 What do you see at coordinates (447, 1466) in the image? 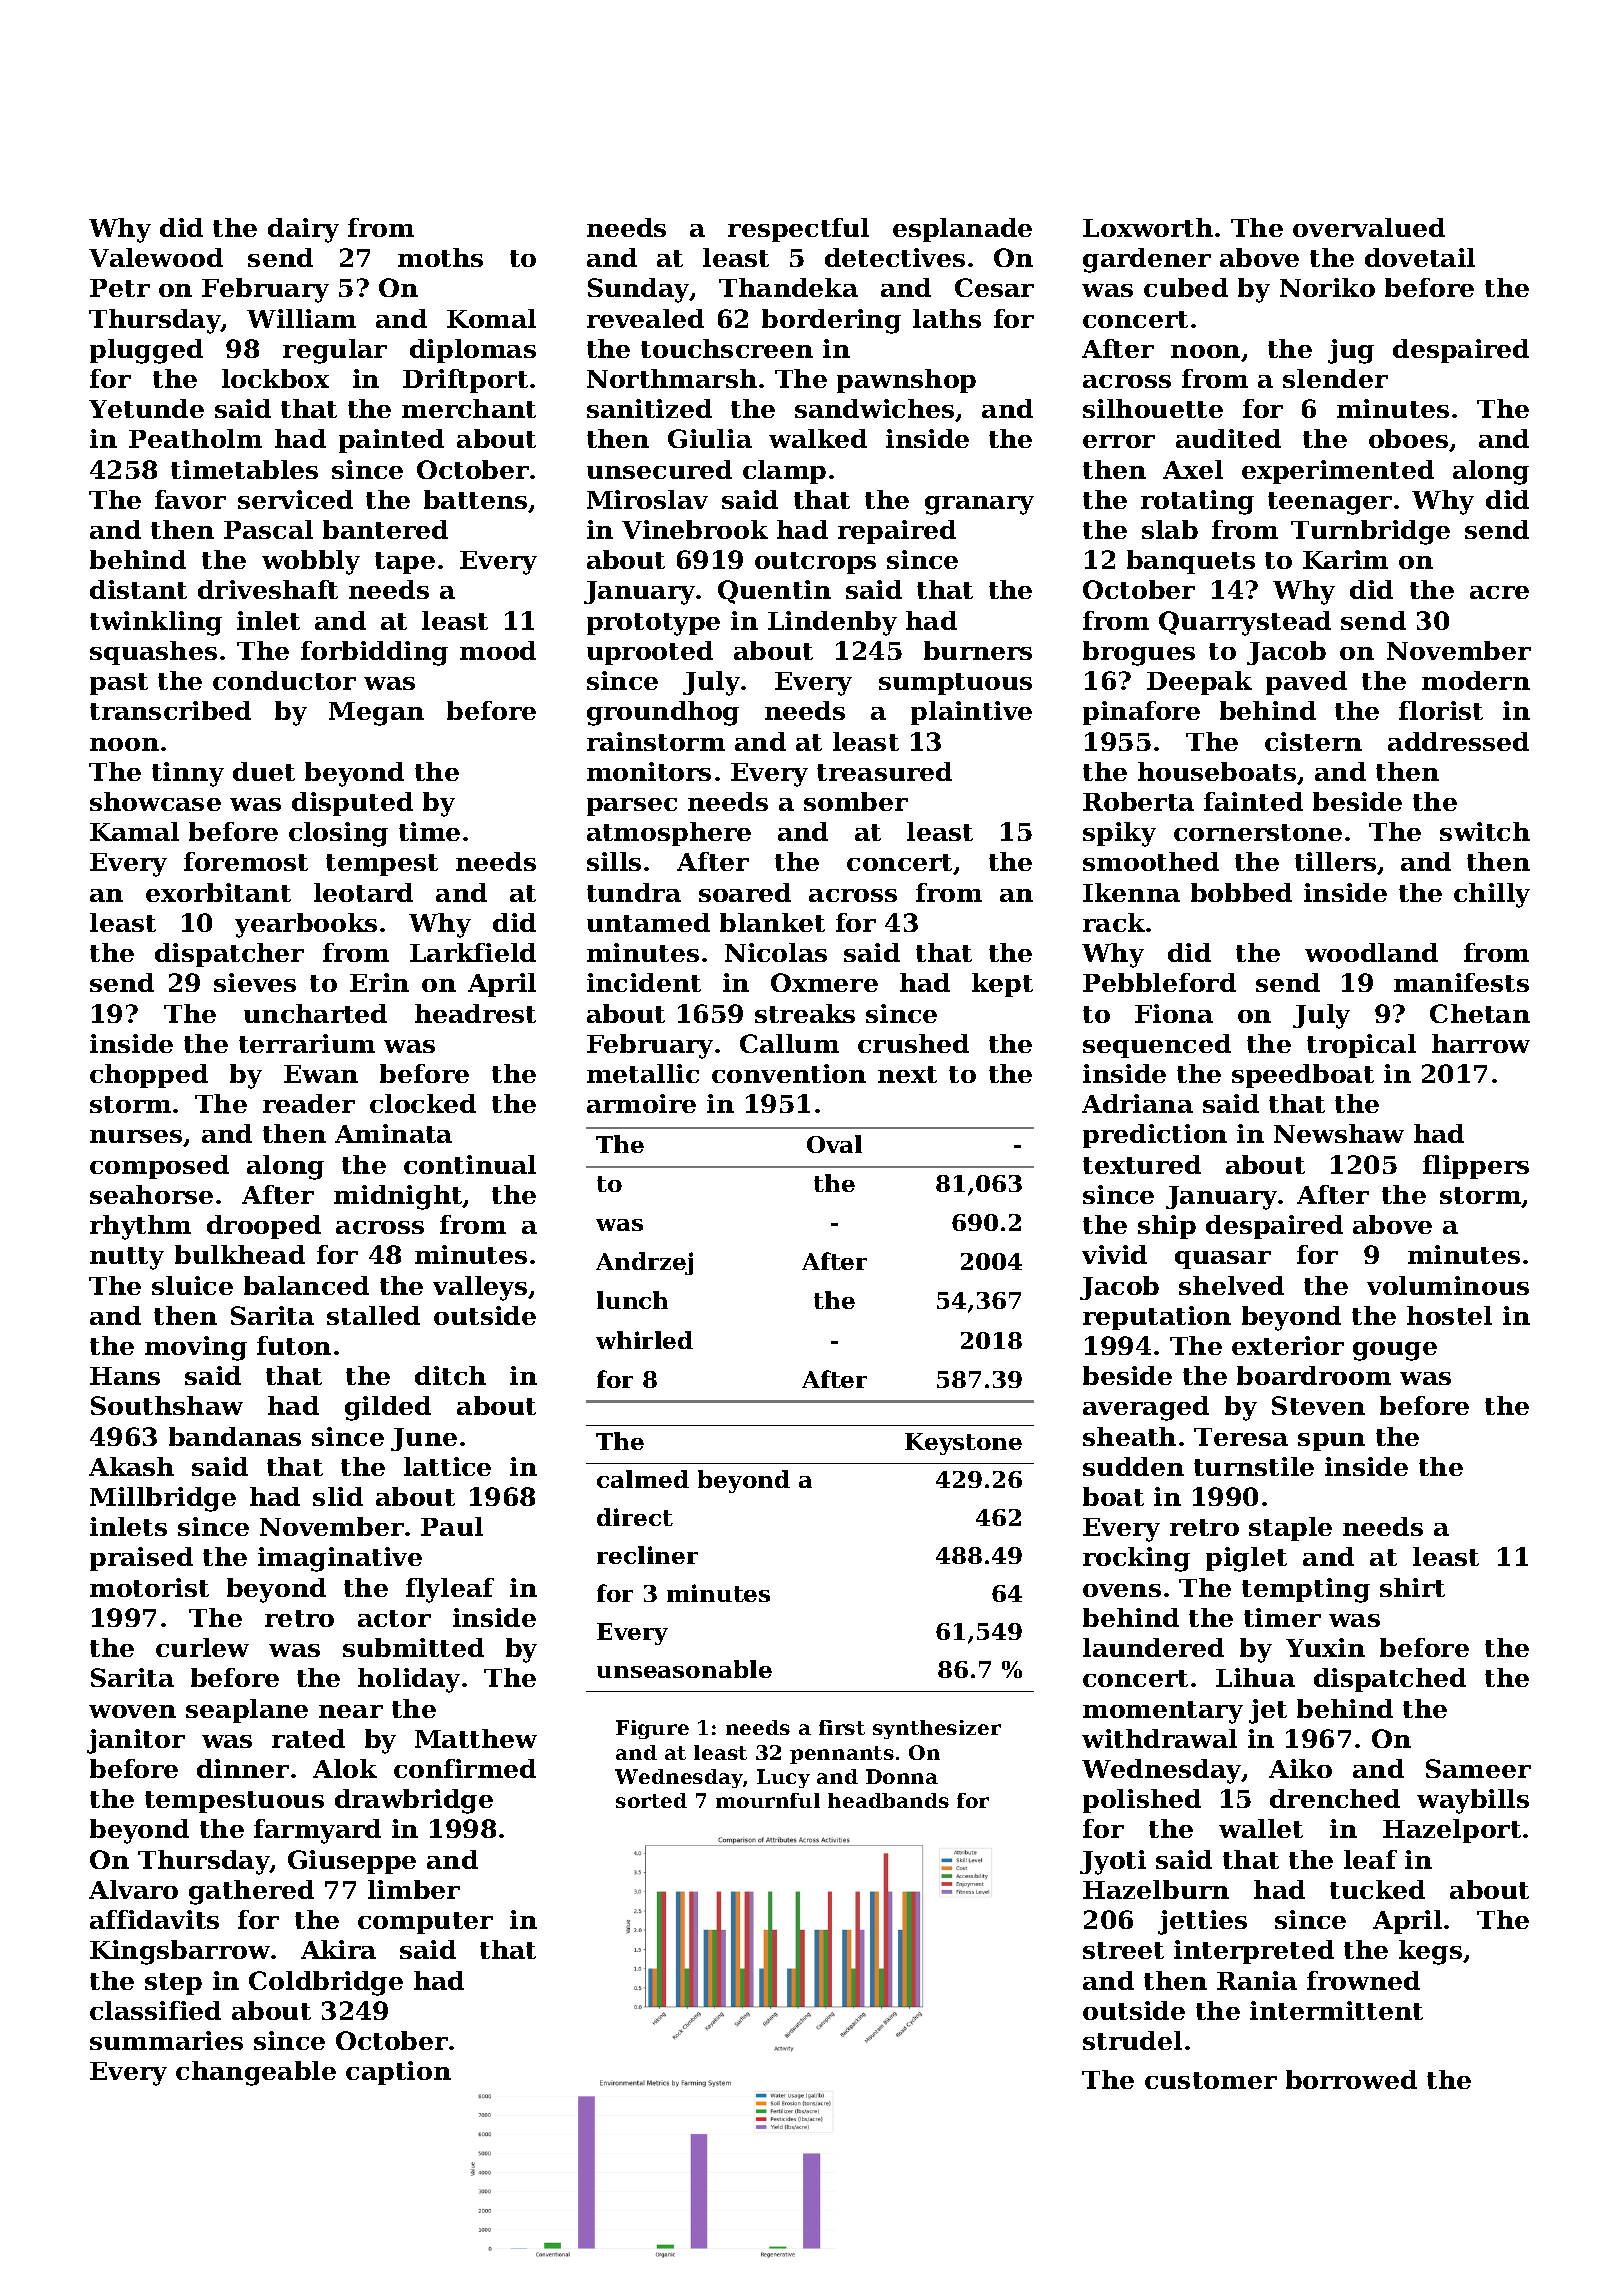
I see `lattice` at bounding box center [447, 1466].
